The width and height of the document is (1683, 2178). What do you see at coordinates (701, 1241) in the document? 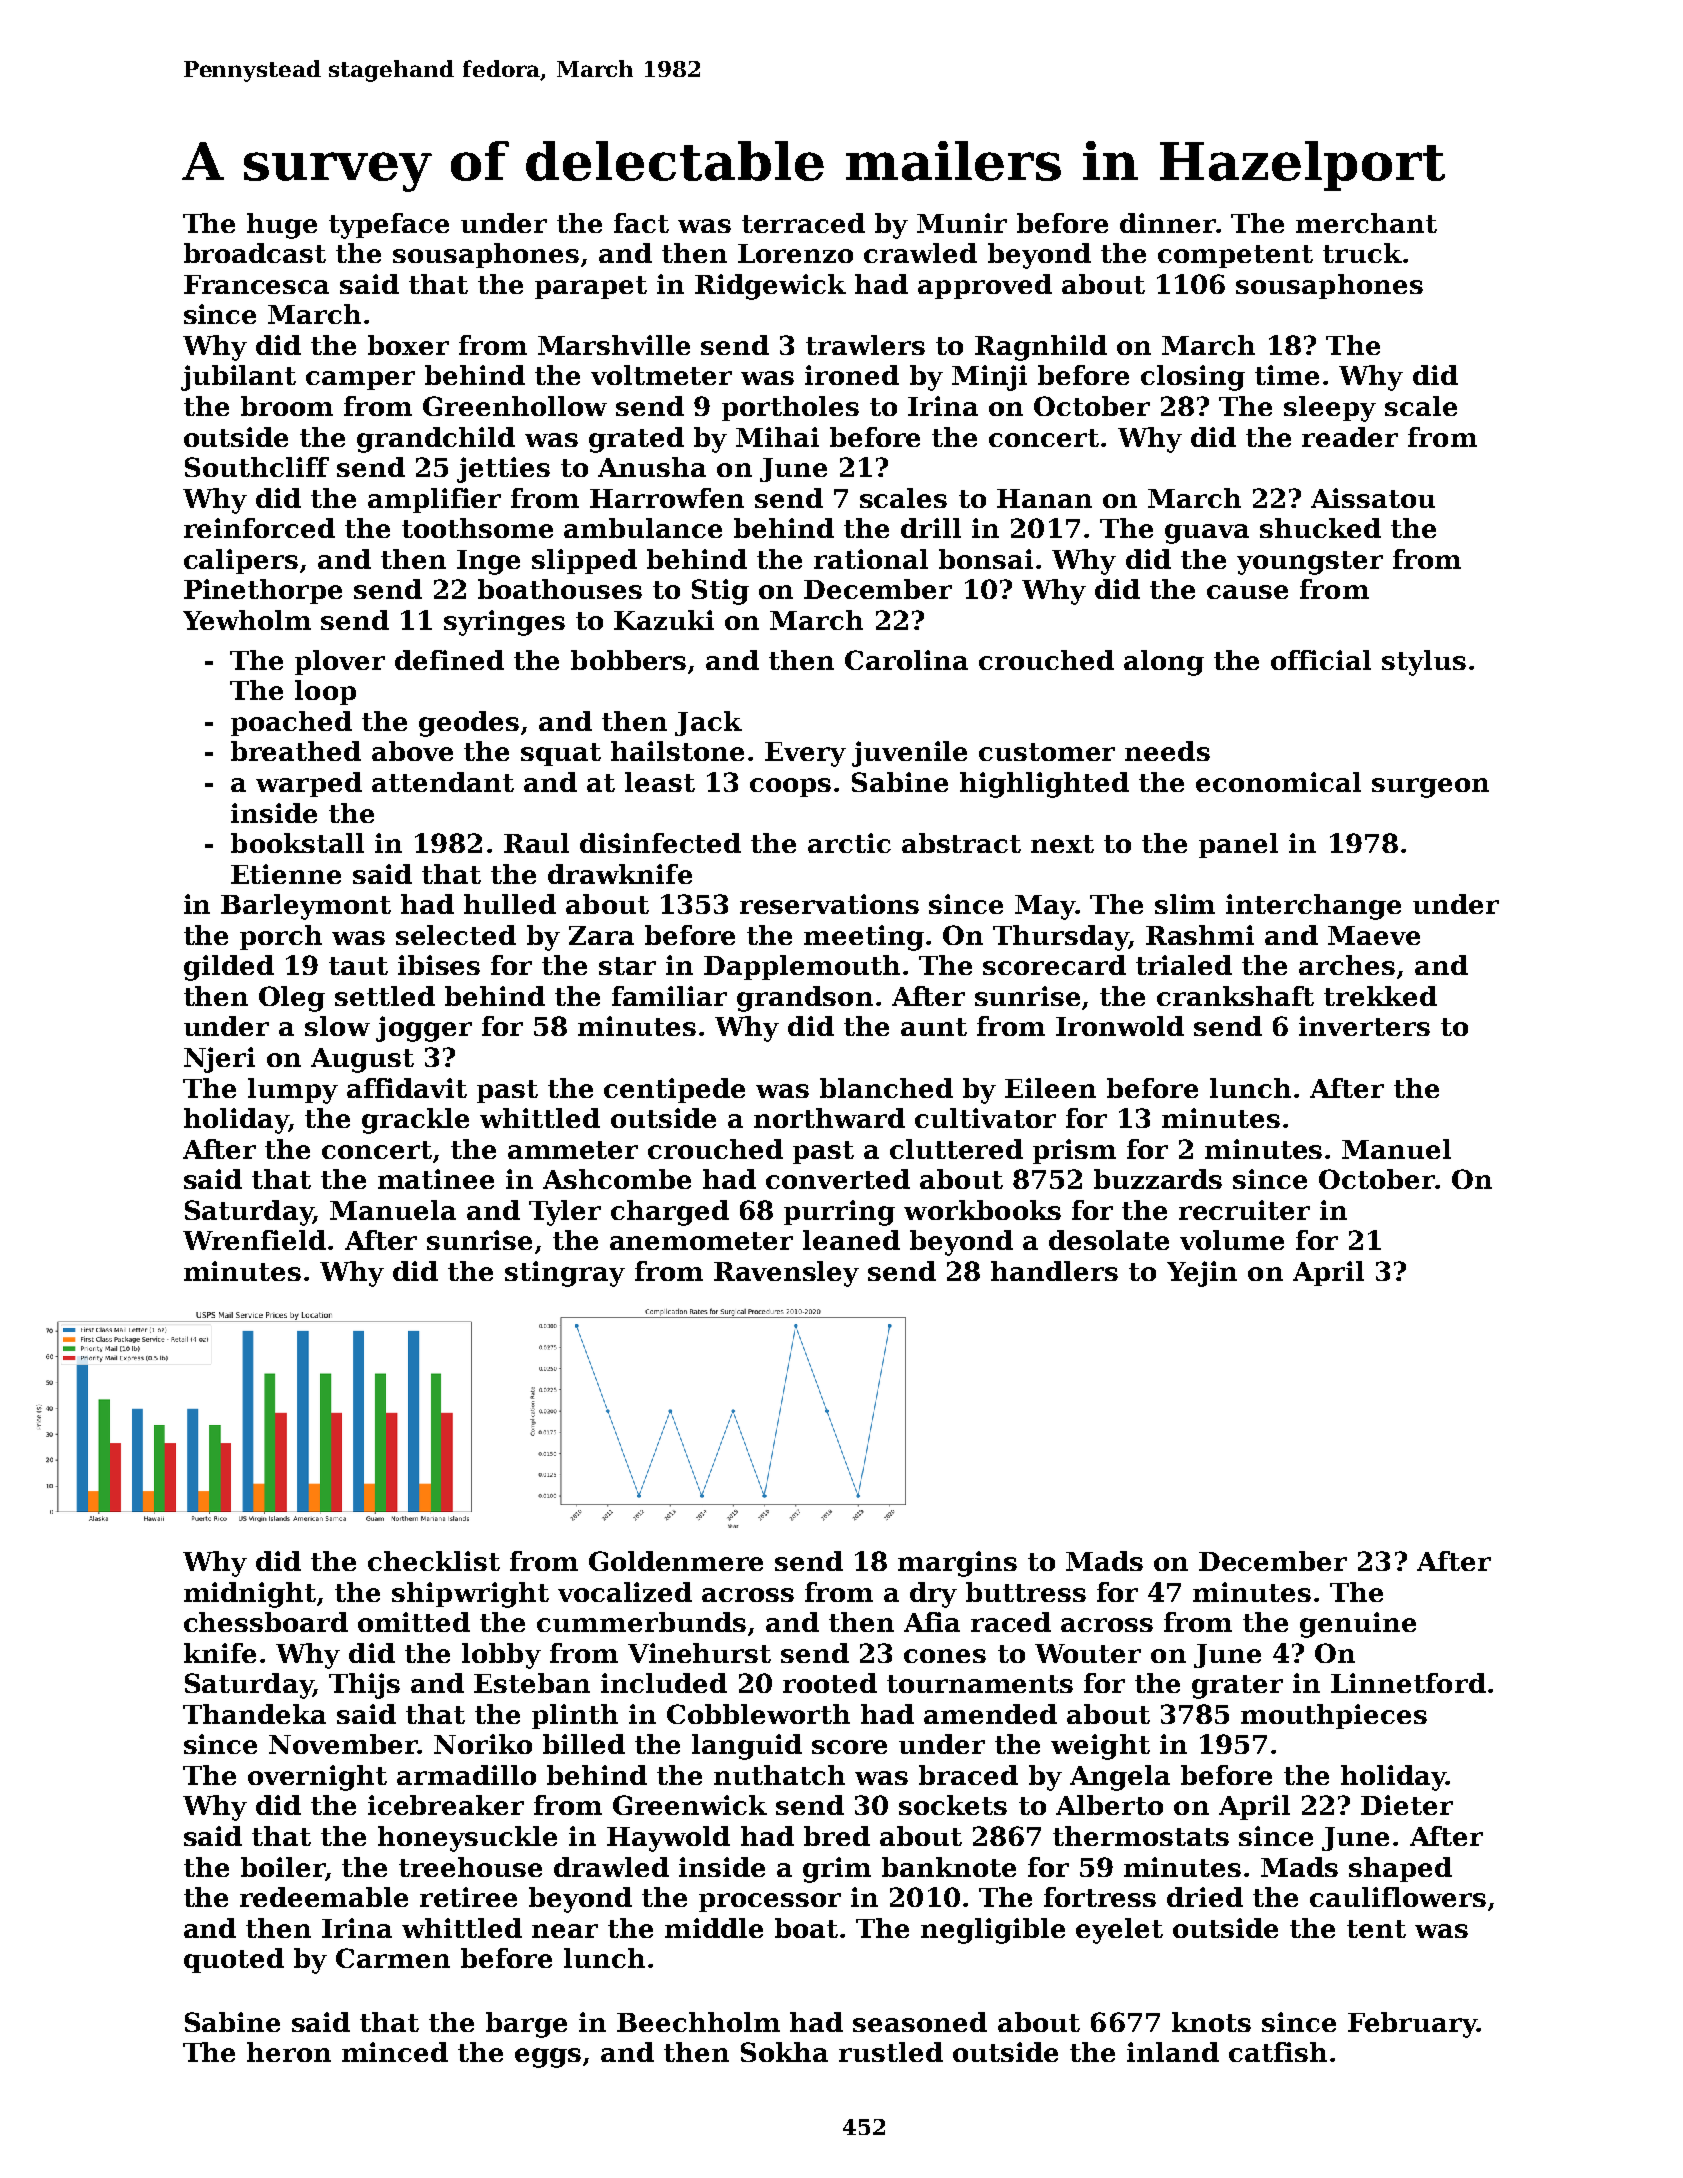
I see `anemometer` at bounding box center [701, 1241].
